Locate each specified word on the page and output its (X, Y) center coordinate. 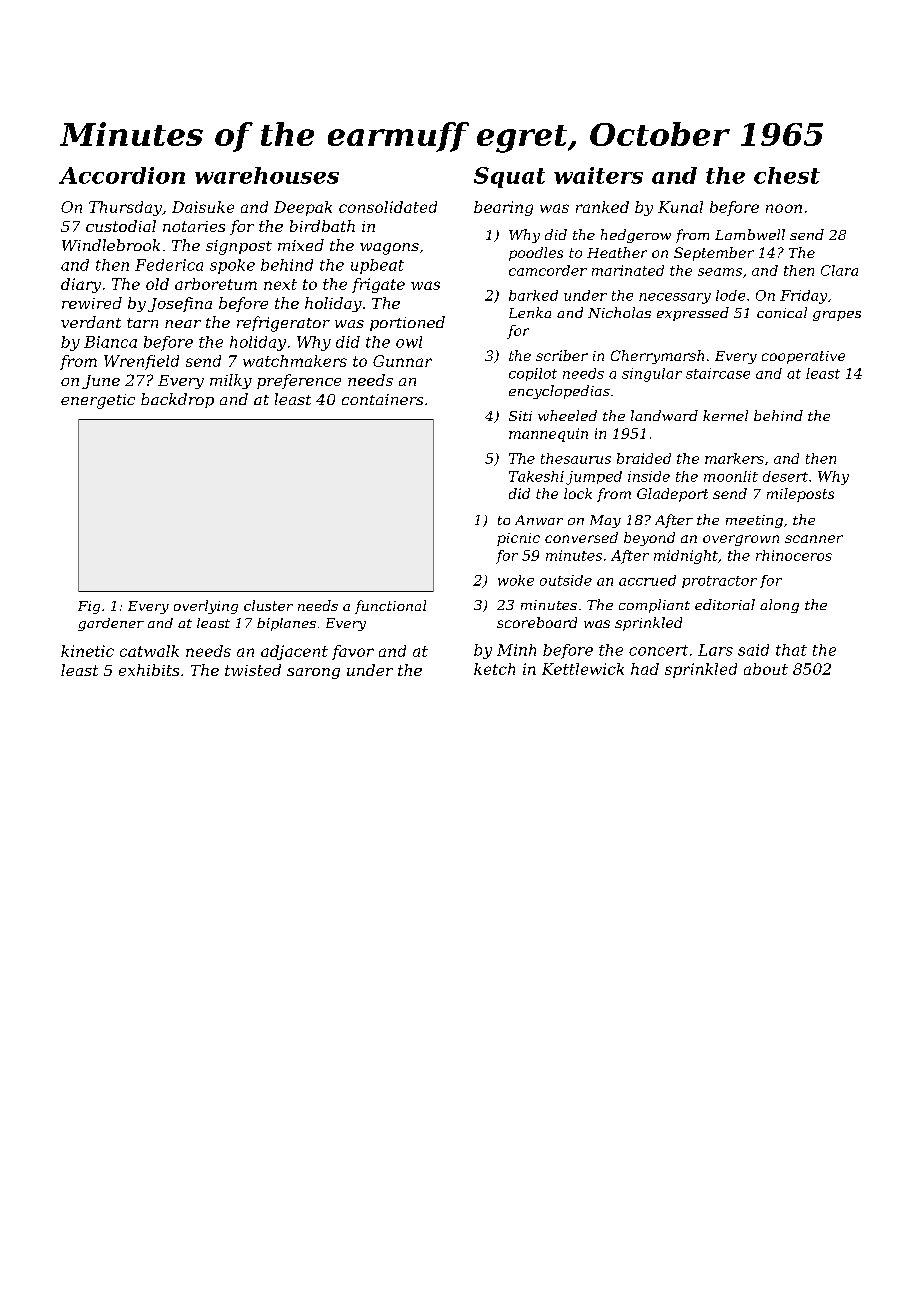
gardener (111, 624)
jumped (594, 478)
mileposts (800, 495)
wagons (389, 249)
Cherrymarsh (657, 357)
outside (566, 580)
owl (409, 342)
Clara (839, 270)
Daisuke (203, 207)
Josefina (180, 304)
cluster (268, 605)
